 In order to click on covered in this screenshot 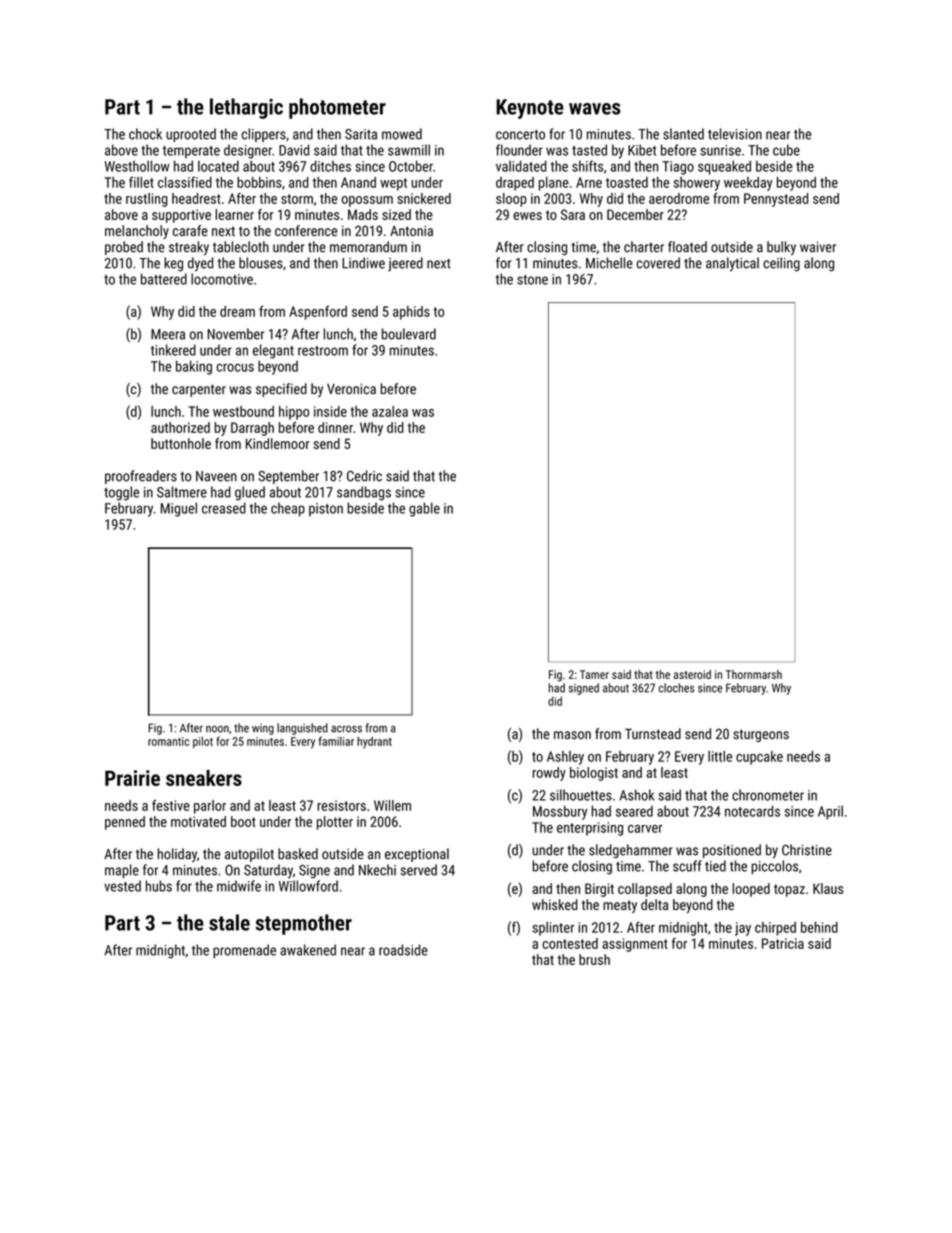, I will do `click(658, 263)`.
